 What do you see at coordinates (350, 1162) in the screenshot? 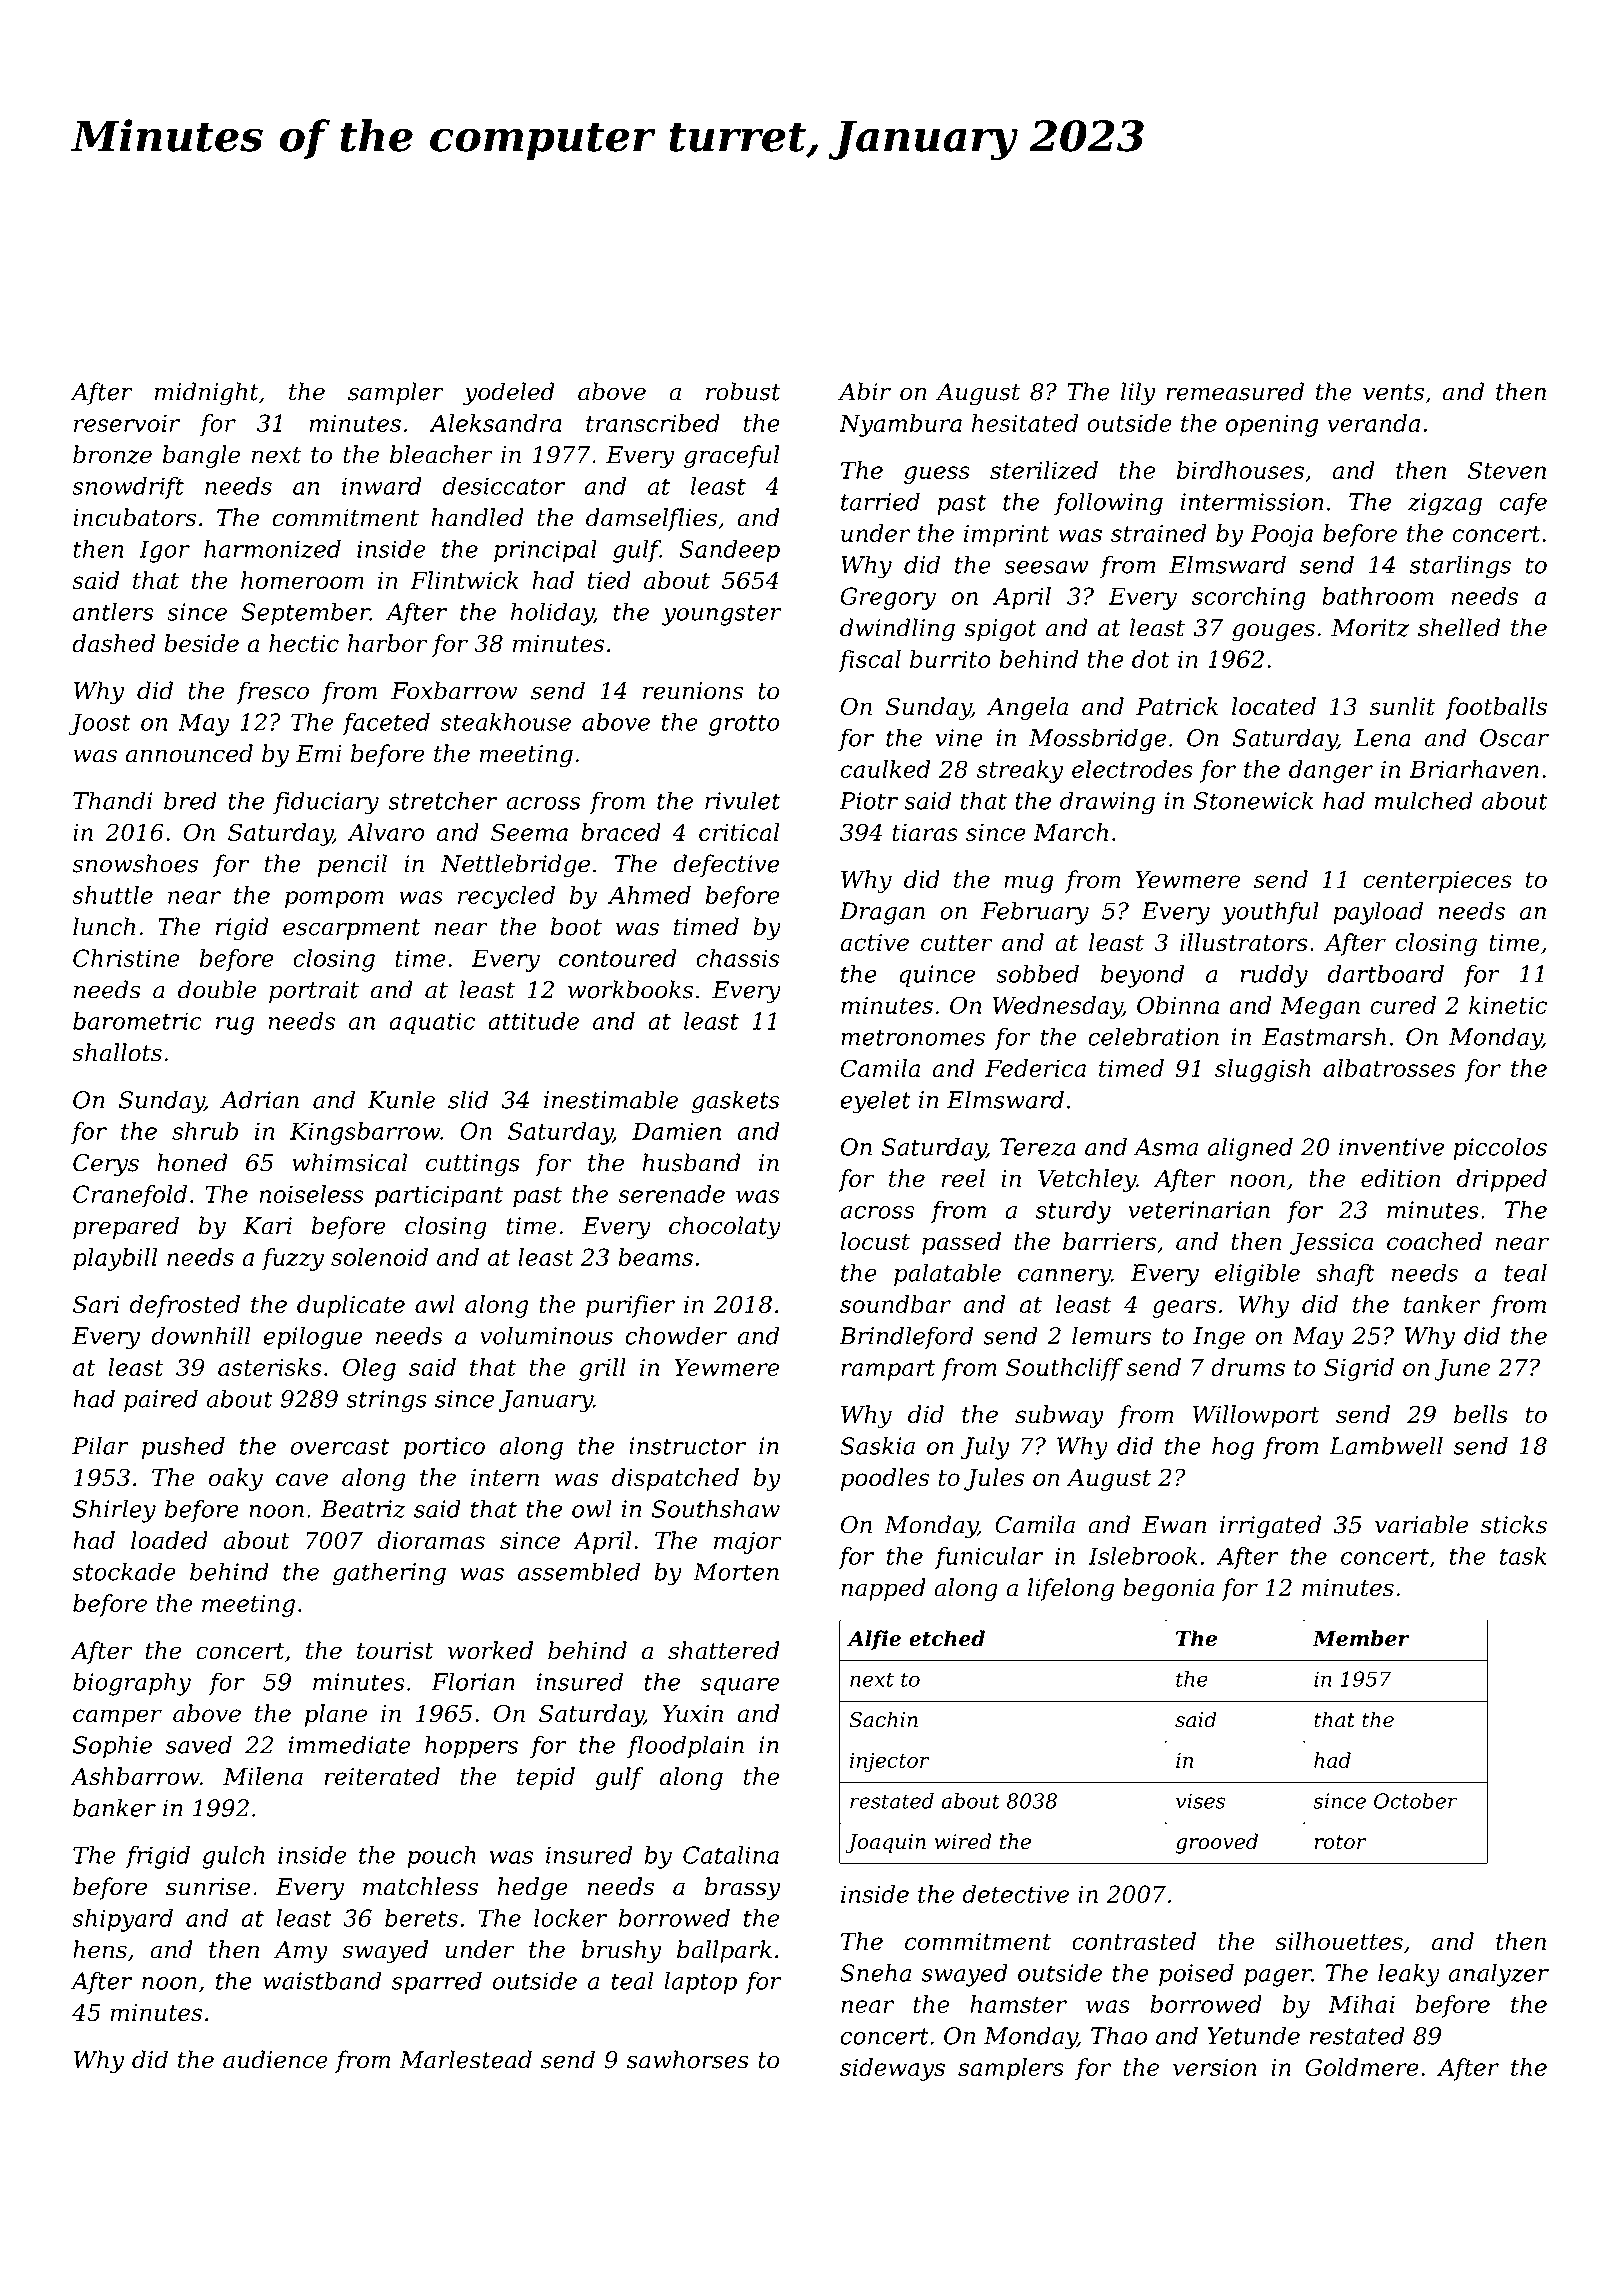
I see `whimsical` at bounding box center [350, 1162].
